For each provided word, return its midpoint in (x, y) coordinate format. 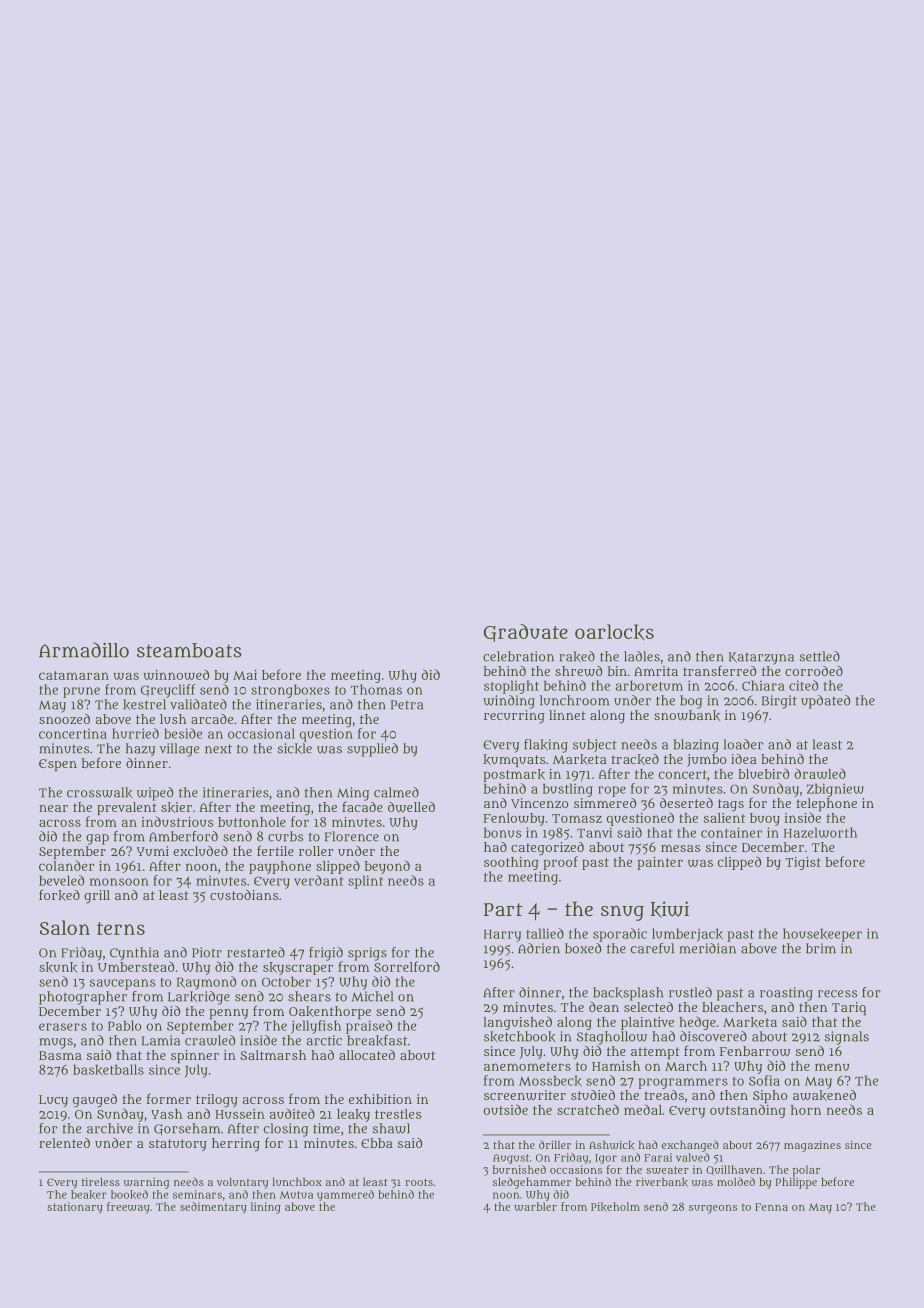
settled (820, 656)
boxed (583, 948)
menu (832, 1067)
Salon (65, 927)
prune (81, 692)
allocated (367, 1055)
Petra (407, 705)
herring (236, 1145)
